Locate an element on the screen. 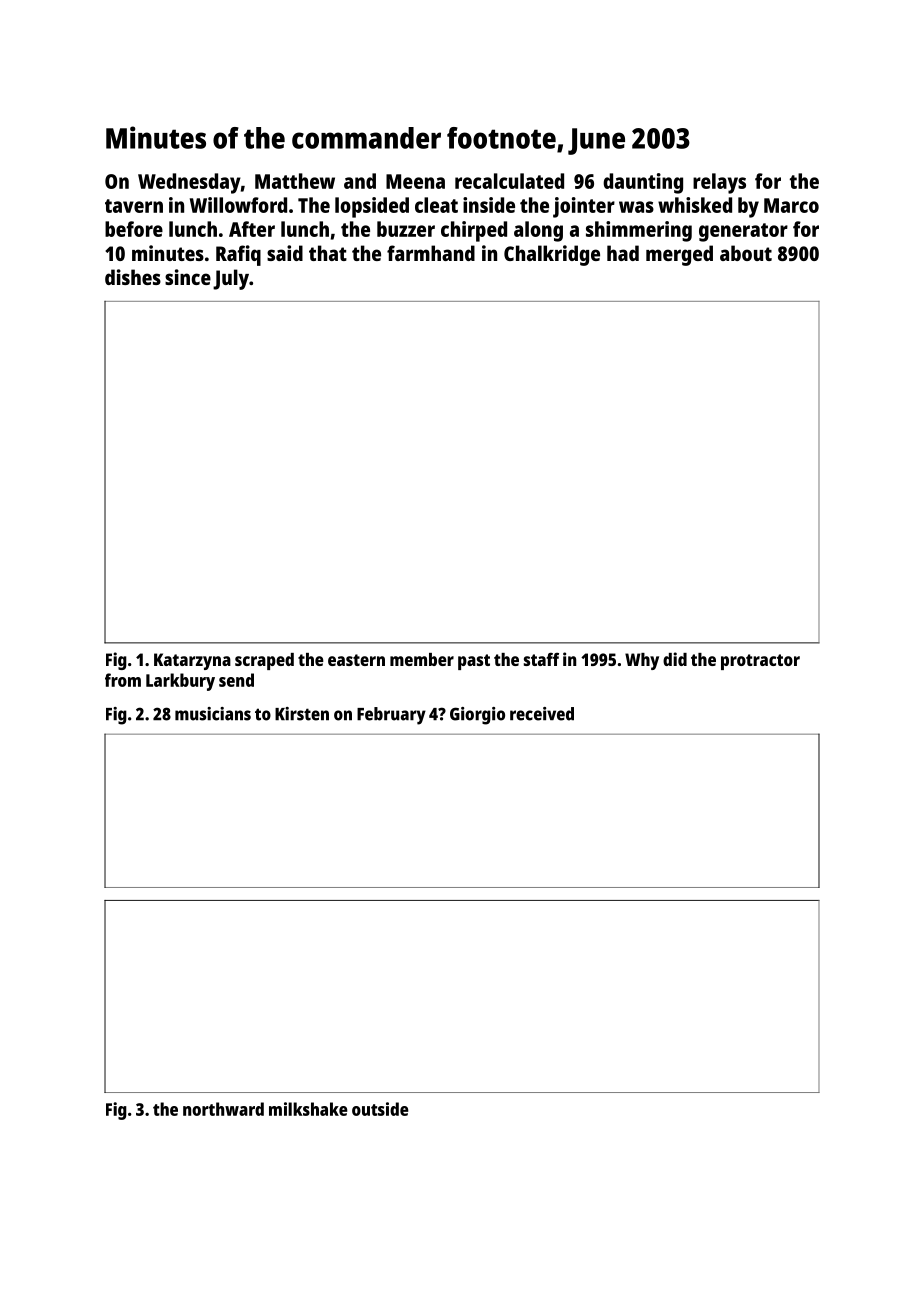 This screenshot has height=1308, width=924. that is located at coordinates (328, 253).
